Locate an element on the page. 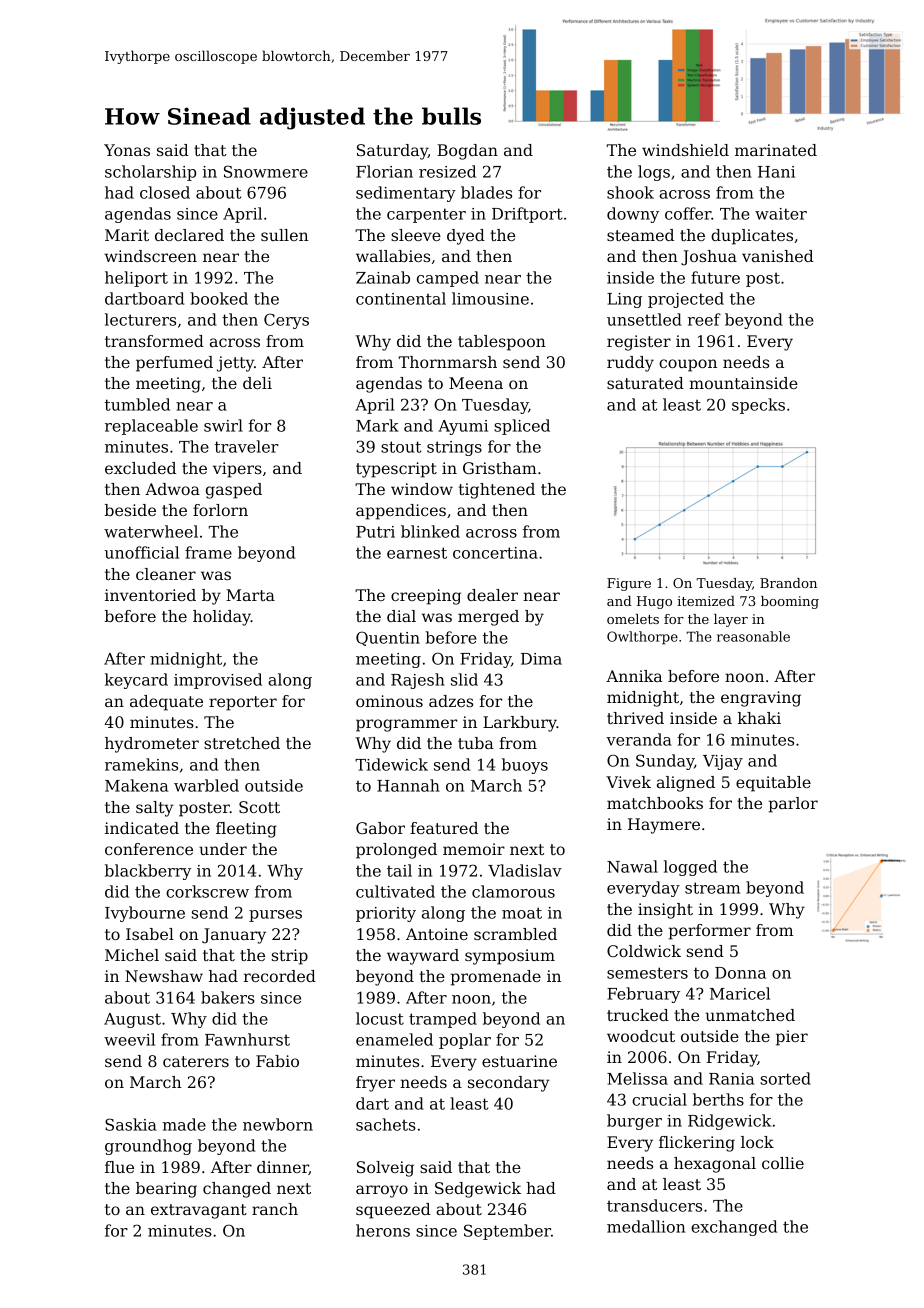 This page has width=924, height=1308. limousine is located at coordinates (490, 298).
